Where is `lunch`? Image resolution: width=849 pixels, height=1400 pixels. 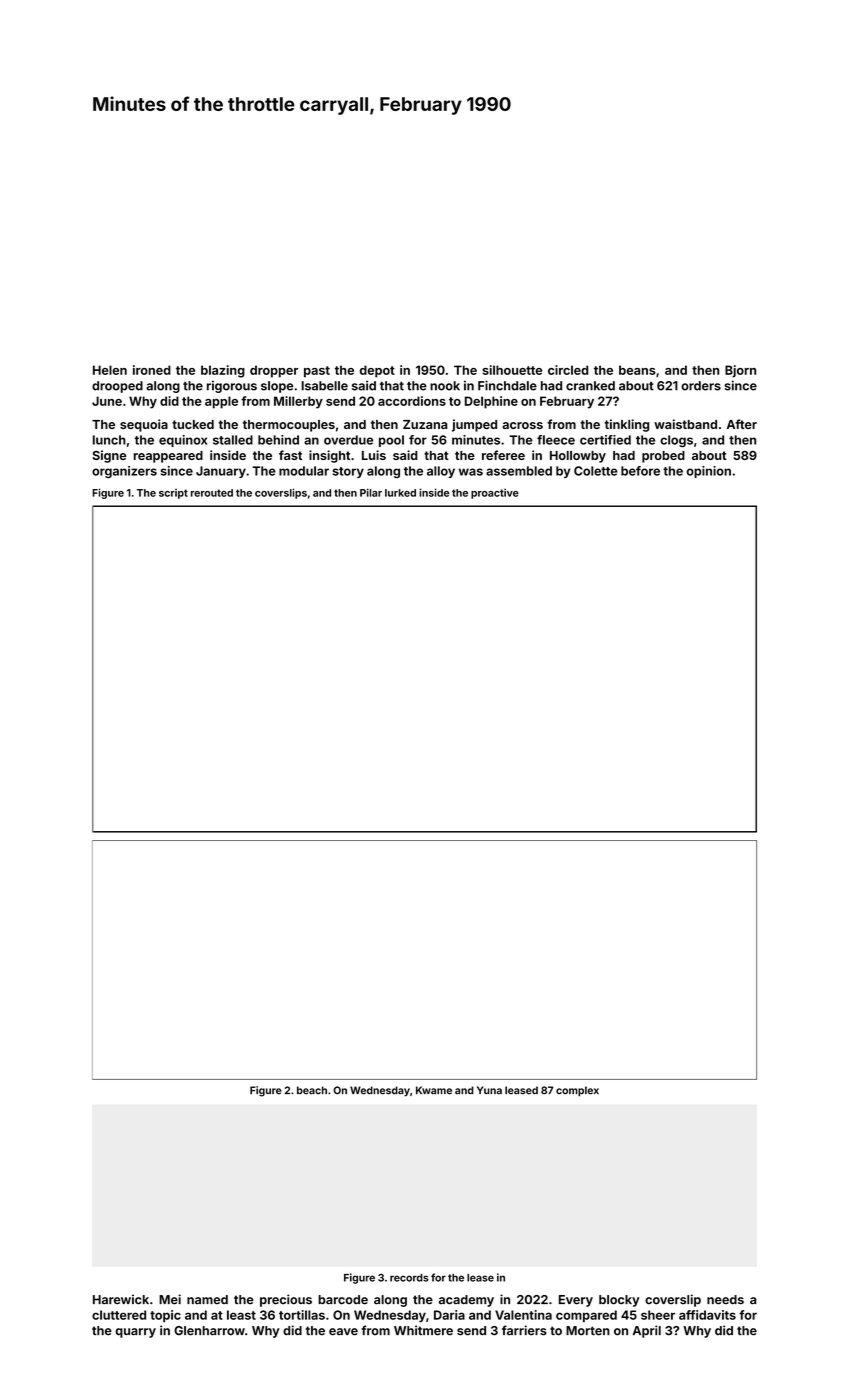 lunch is located at coordinates (109, 440).
